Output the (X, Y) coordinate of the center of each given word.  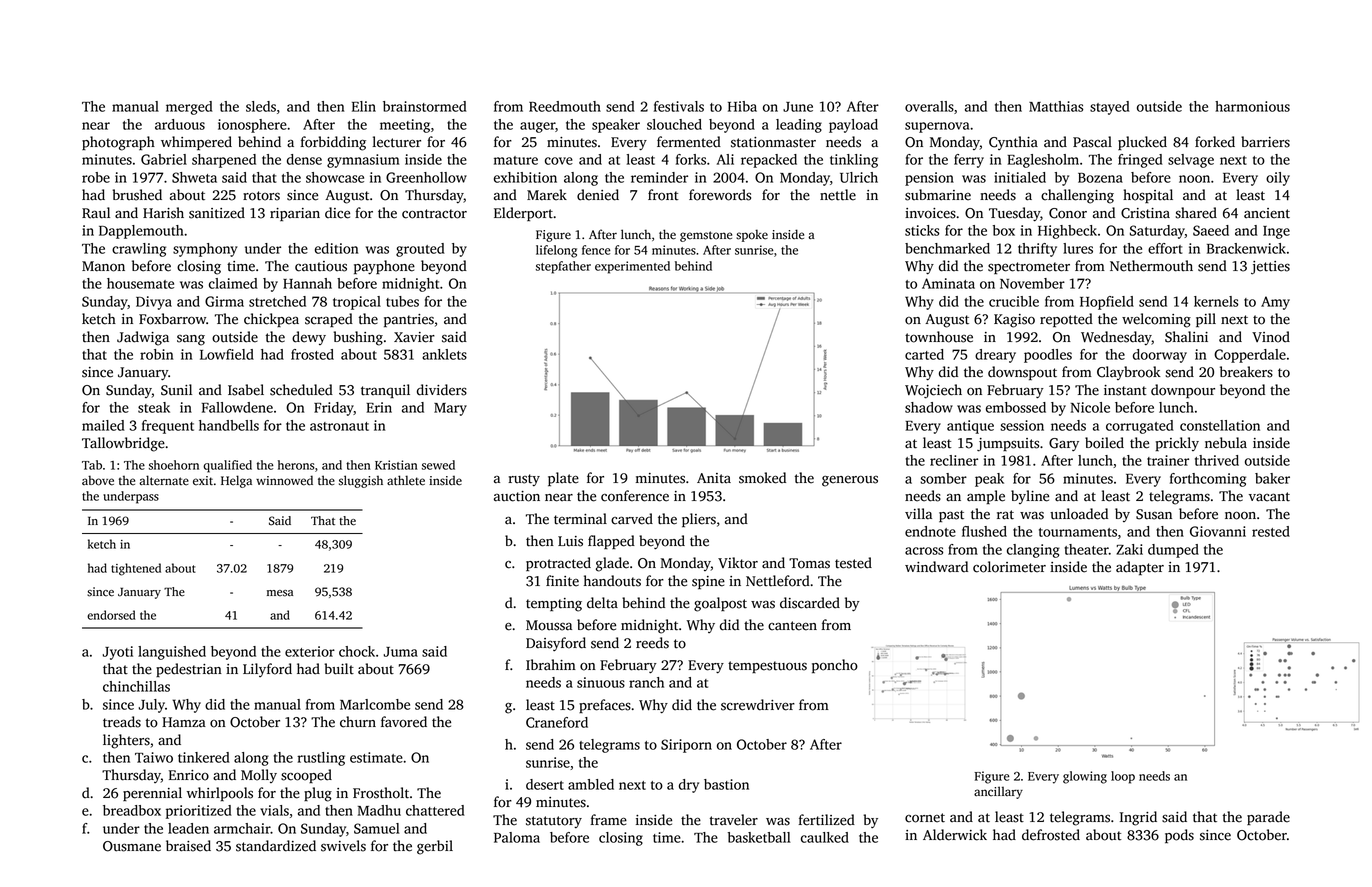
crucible (1014, 301)
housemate (140, 283)
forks (691, 159)
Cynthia (1013, 143)
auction (517, 496)
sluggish (361, 481)
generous (850, 481)
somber (943, 478)
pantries (409, 320)
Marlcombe (375, 704)
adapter (1140, 568)
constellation (1220, 425)
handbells (229, 425)
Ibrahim (551, 665)
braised (188, 846)
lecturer (396, 142)
